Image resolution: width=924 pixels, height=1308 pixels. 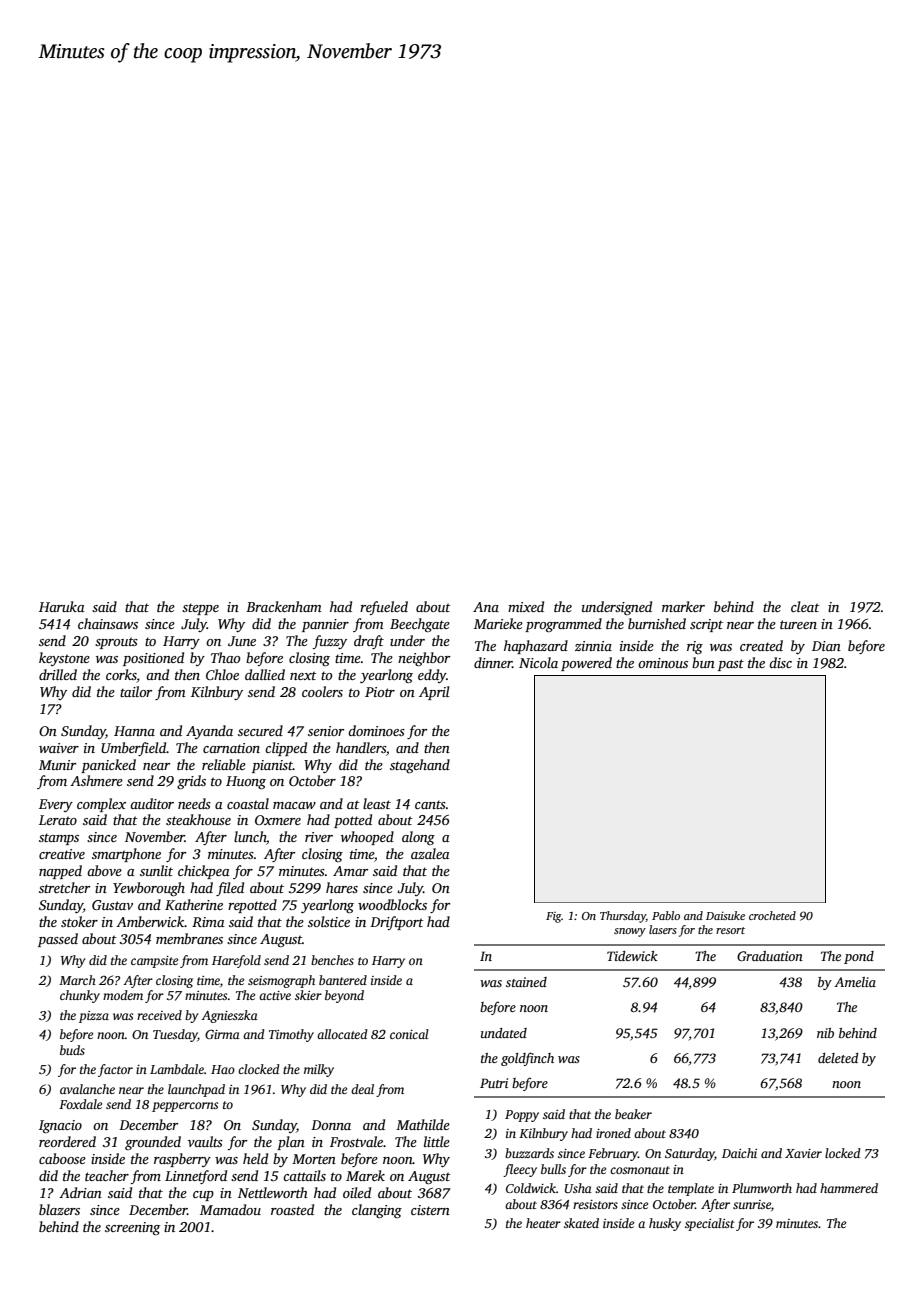 I want to click on Pablo, so click(x=666, y=915).
